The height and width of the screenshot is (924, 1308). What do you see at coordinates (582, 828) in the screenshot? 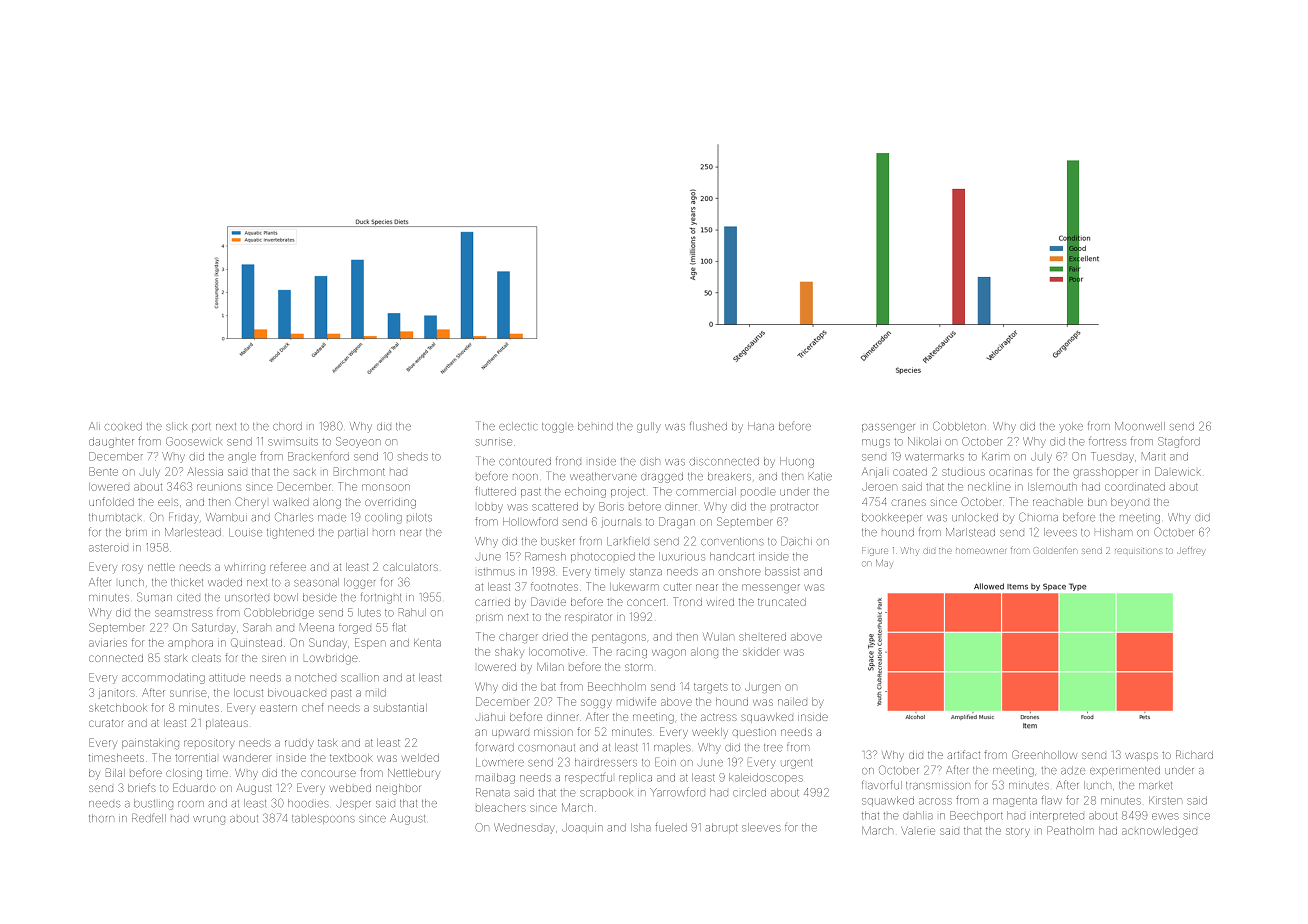
I see `Joaquin` at bounding box center [582, 828].
